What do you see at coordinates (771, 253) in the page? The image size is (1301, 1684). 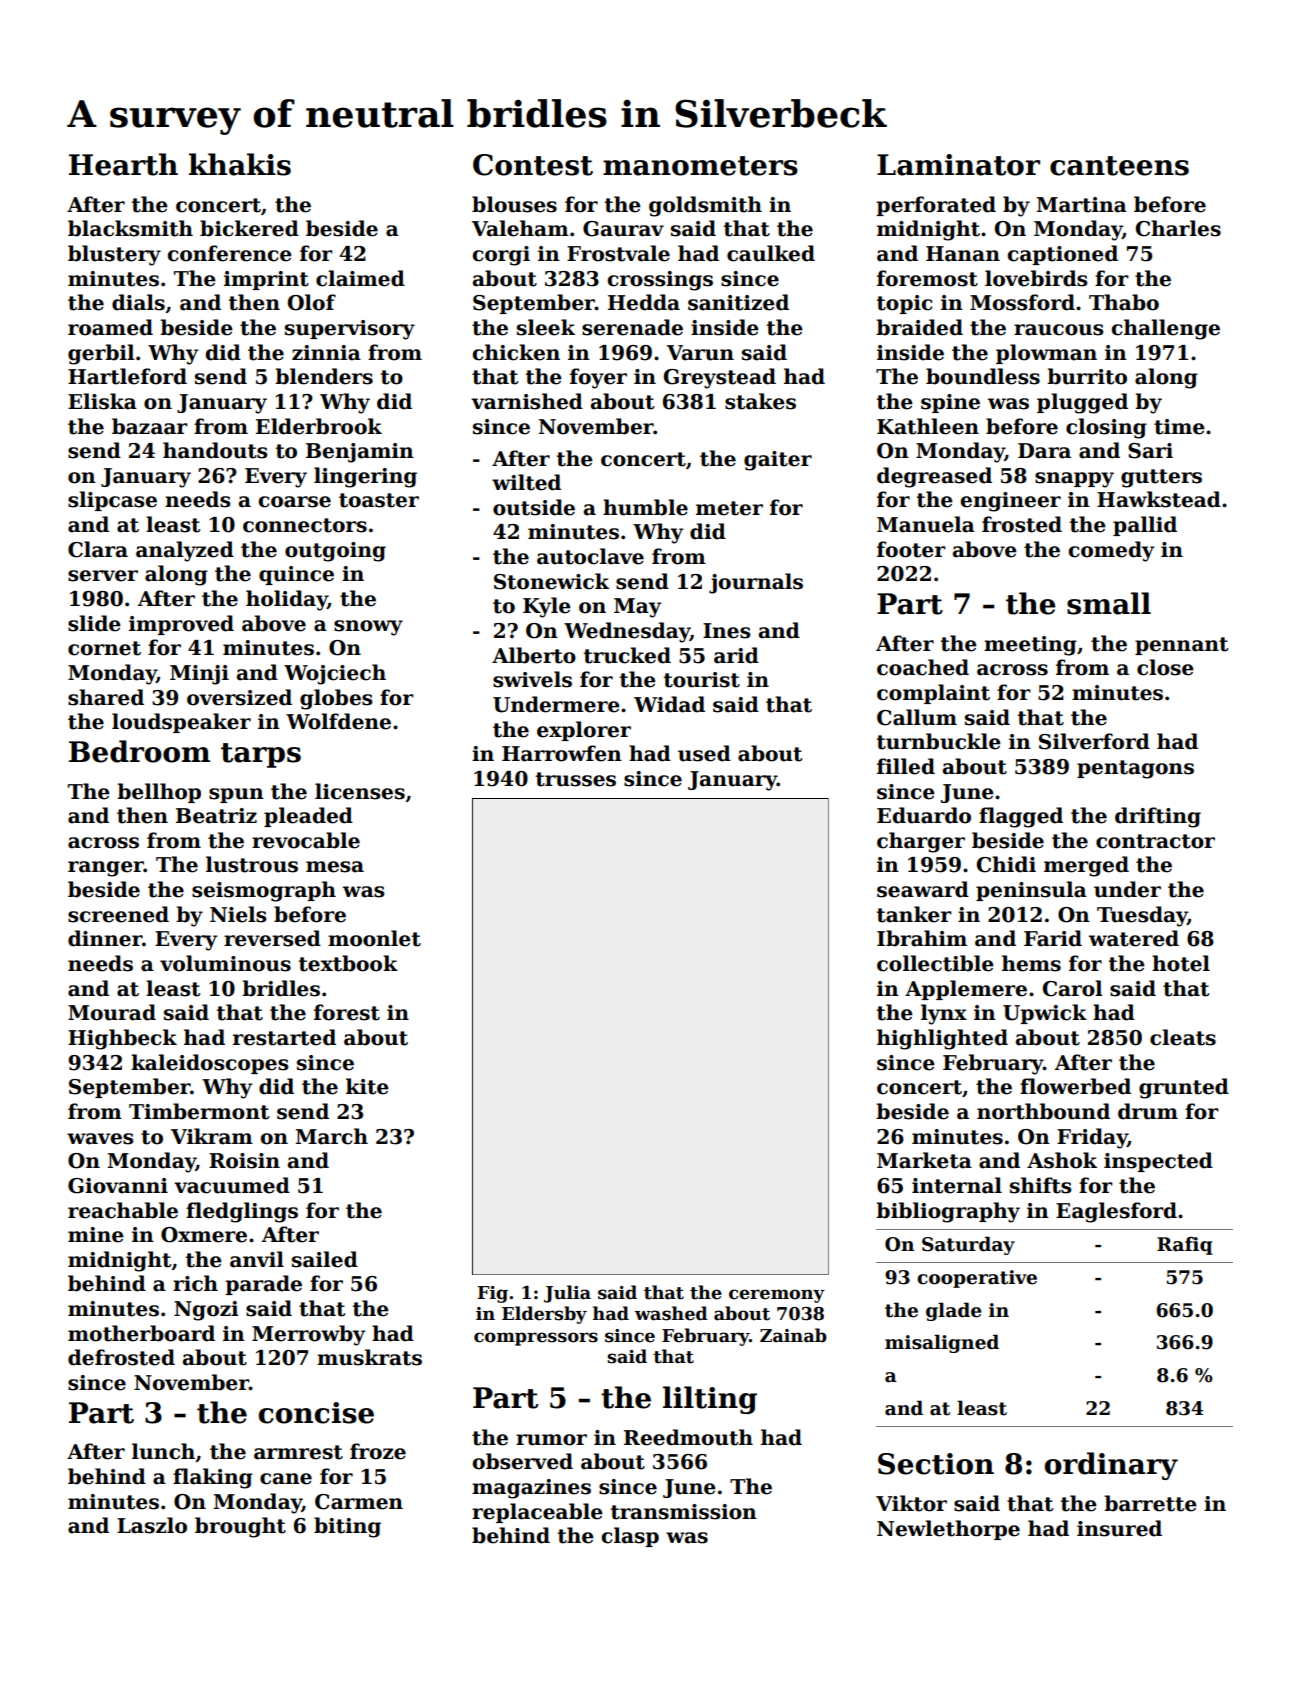 I see `caulked` at bounding box center [771, 253].
